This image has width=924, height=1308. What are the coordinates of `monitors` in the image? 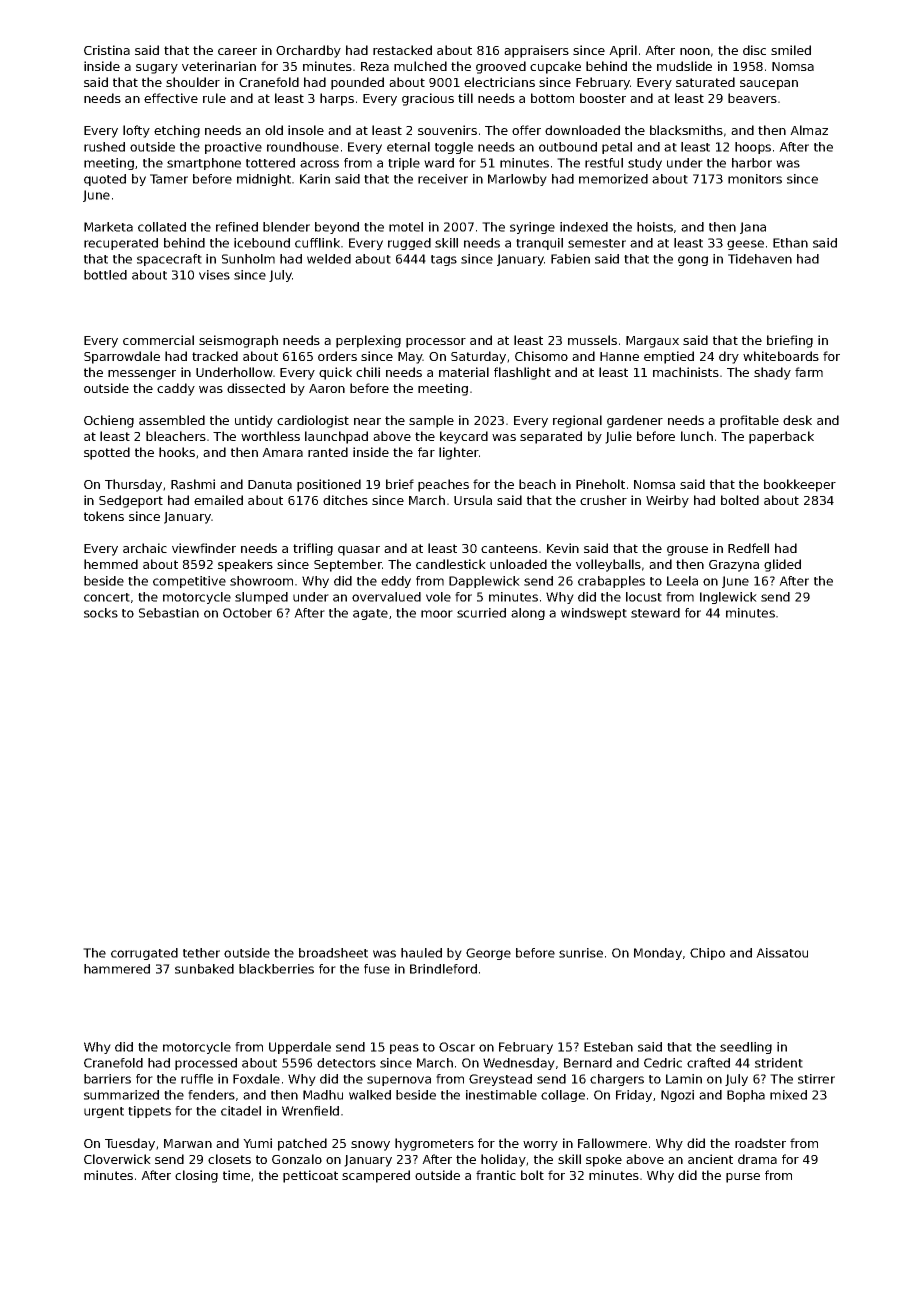 It's located at (755, 179).
